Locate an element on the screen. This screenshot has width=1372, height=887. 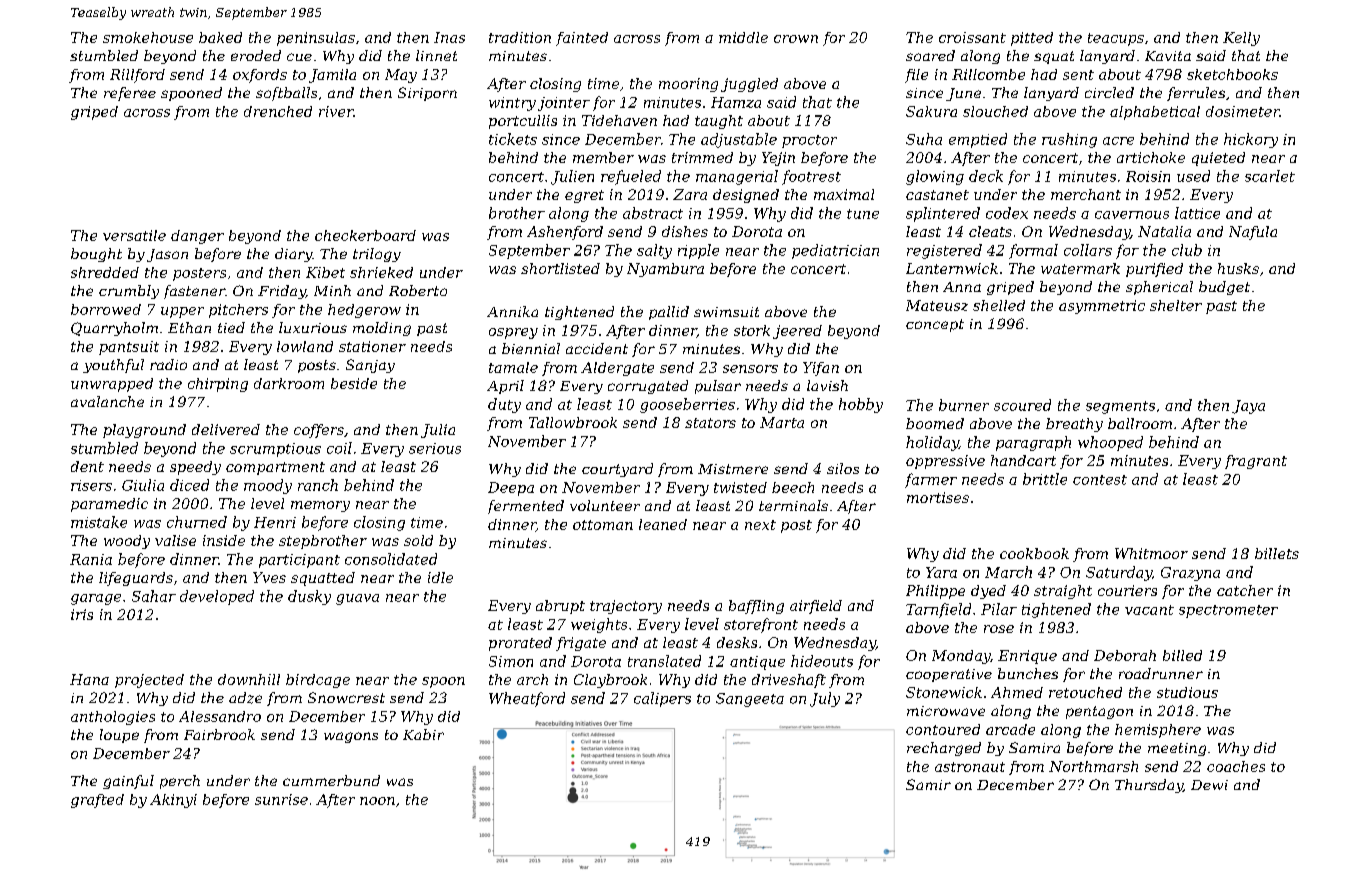
Julia is located at coordinates (438, 431).
